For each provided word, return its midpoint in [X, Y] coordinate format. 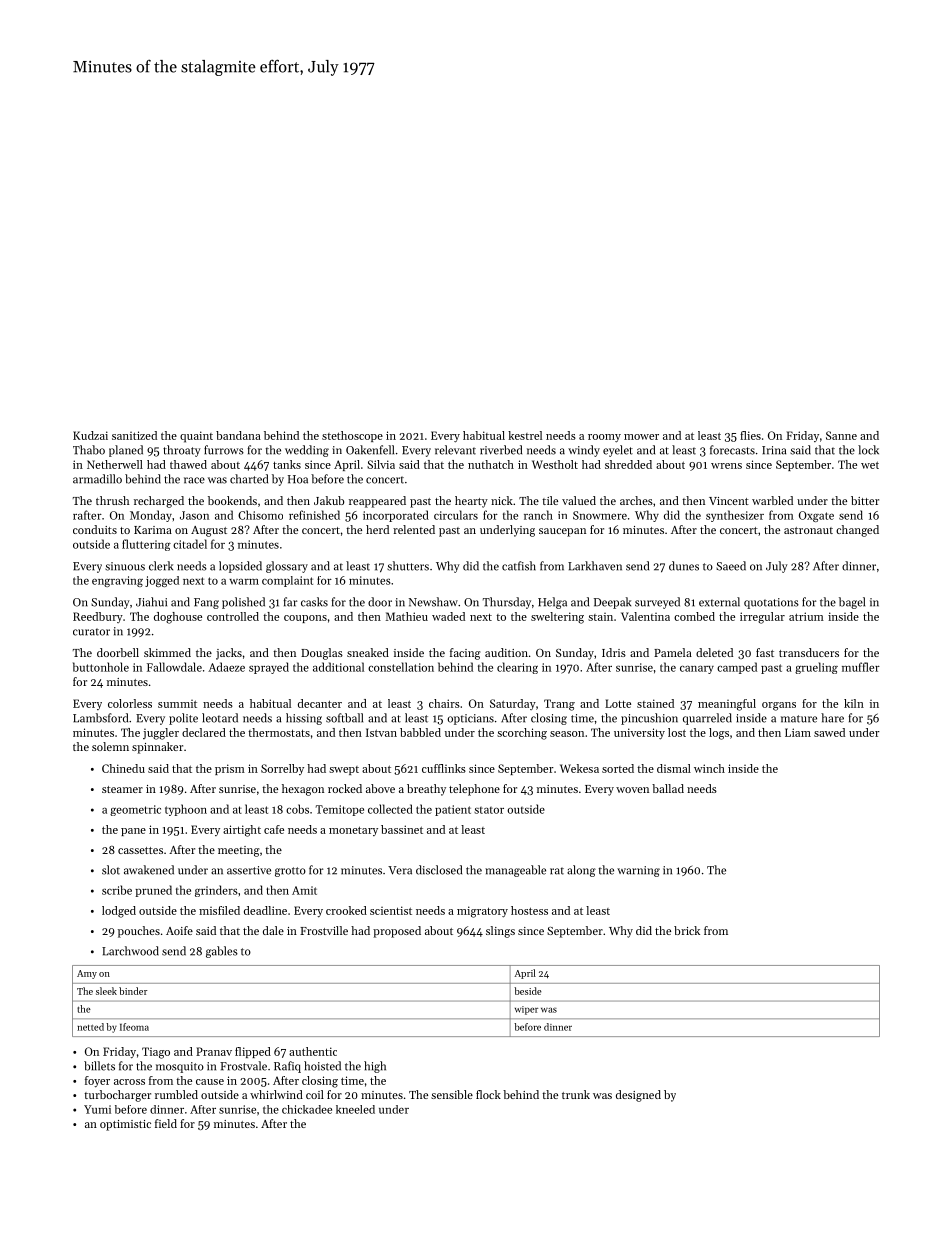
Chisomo [260, 515]
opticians [470, 719]
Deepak [612, 603]
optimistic [125, 1125]
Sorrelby [282, 769]
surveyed [657, 603]
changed [857, 531]
